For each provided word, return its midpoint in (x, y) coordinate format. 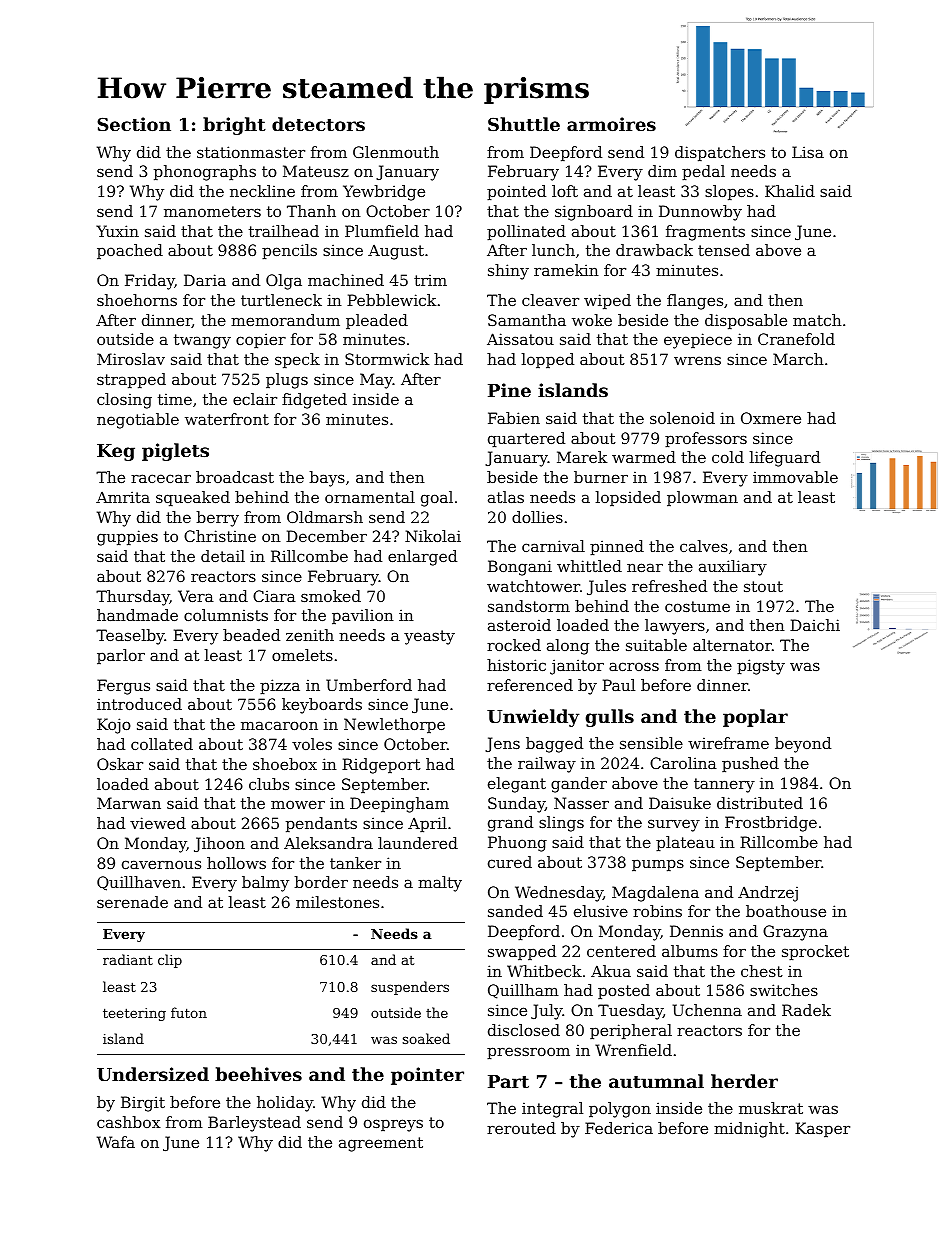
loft (565, 191)
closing (124, 401)
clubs (269, 784)
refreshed (669, 586)
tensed (724, 250)
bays (327, 479)
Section (134, 124)
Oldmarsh (325, 517)
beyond (803, 745)
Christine (220, 536)
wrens (697, 360)
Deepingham (399, 805)
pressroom (528, 1053)
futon (189, 1012)
